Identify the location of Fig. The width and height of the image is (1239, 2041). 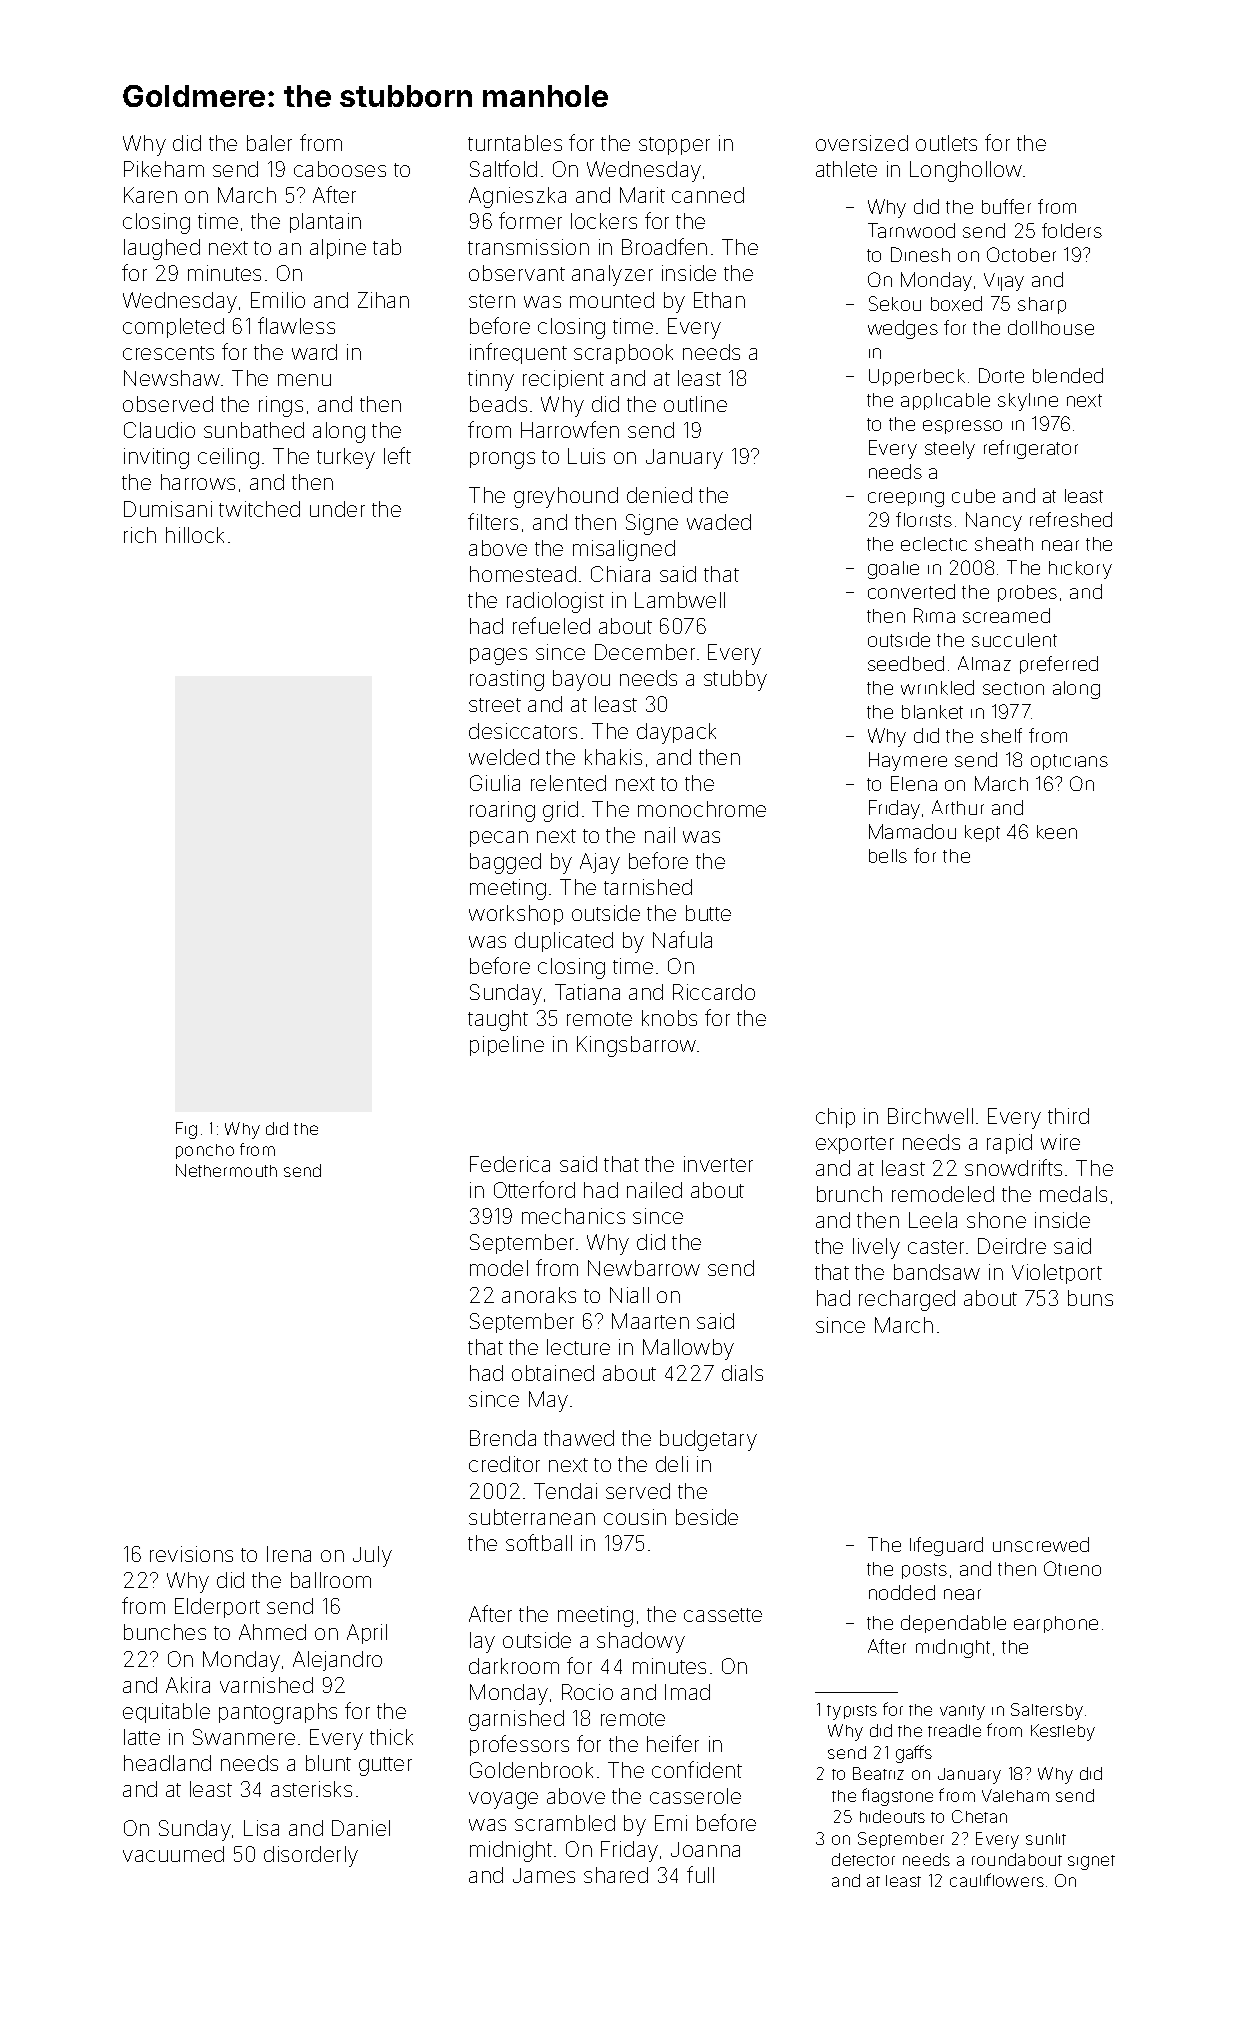
(186, 1130).
